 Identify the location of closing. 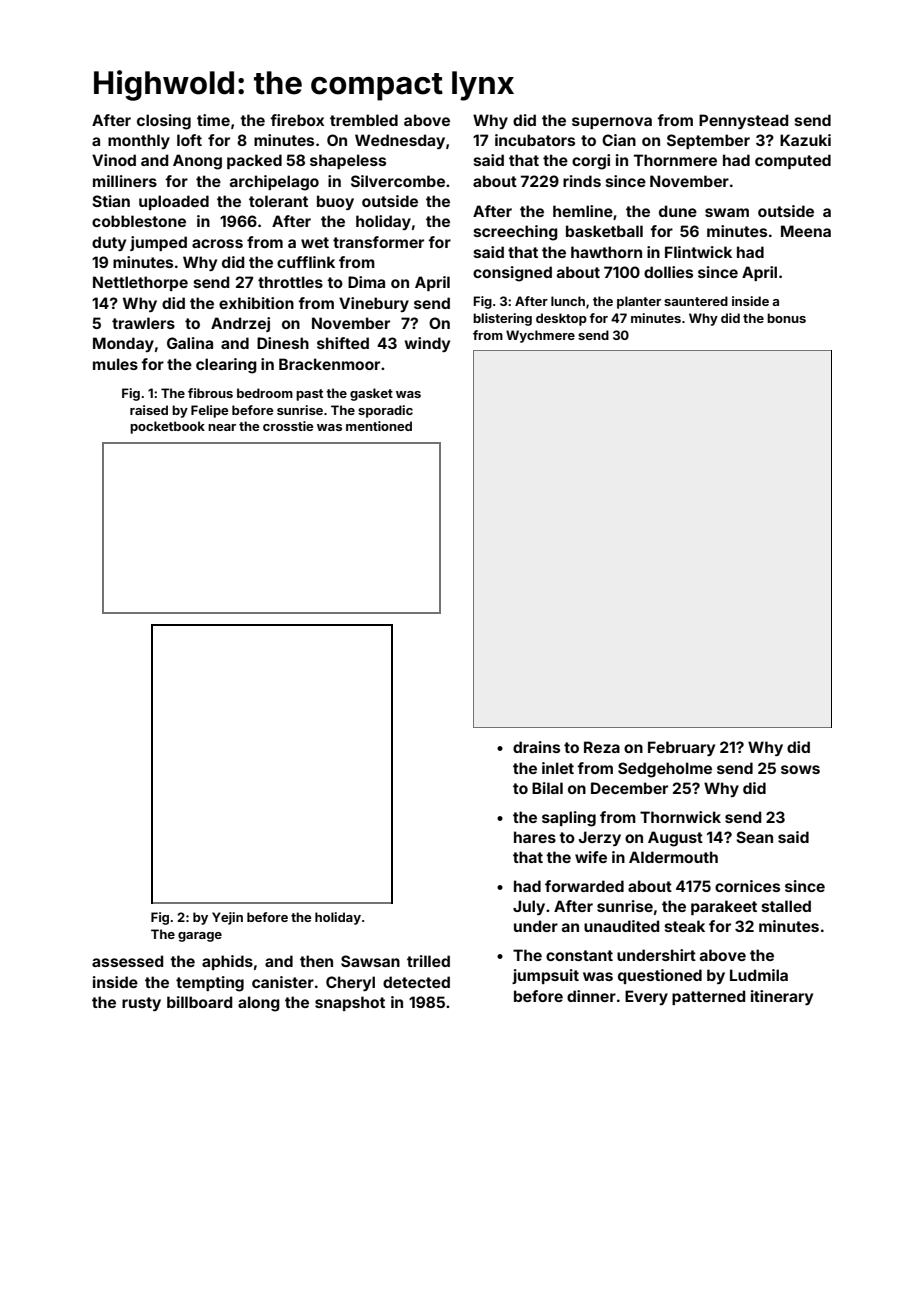
(164, 122).
